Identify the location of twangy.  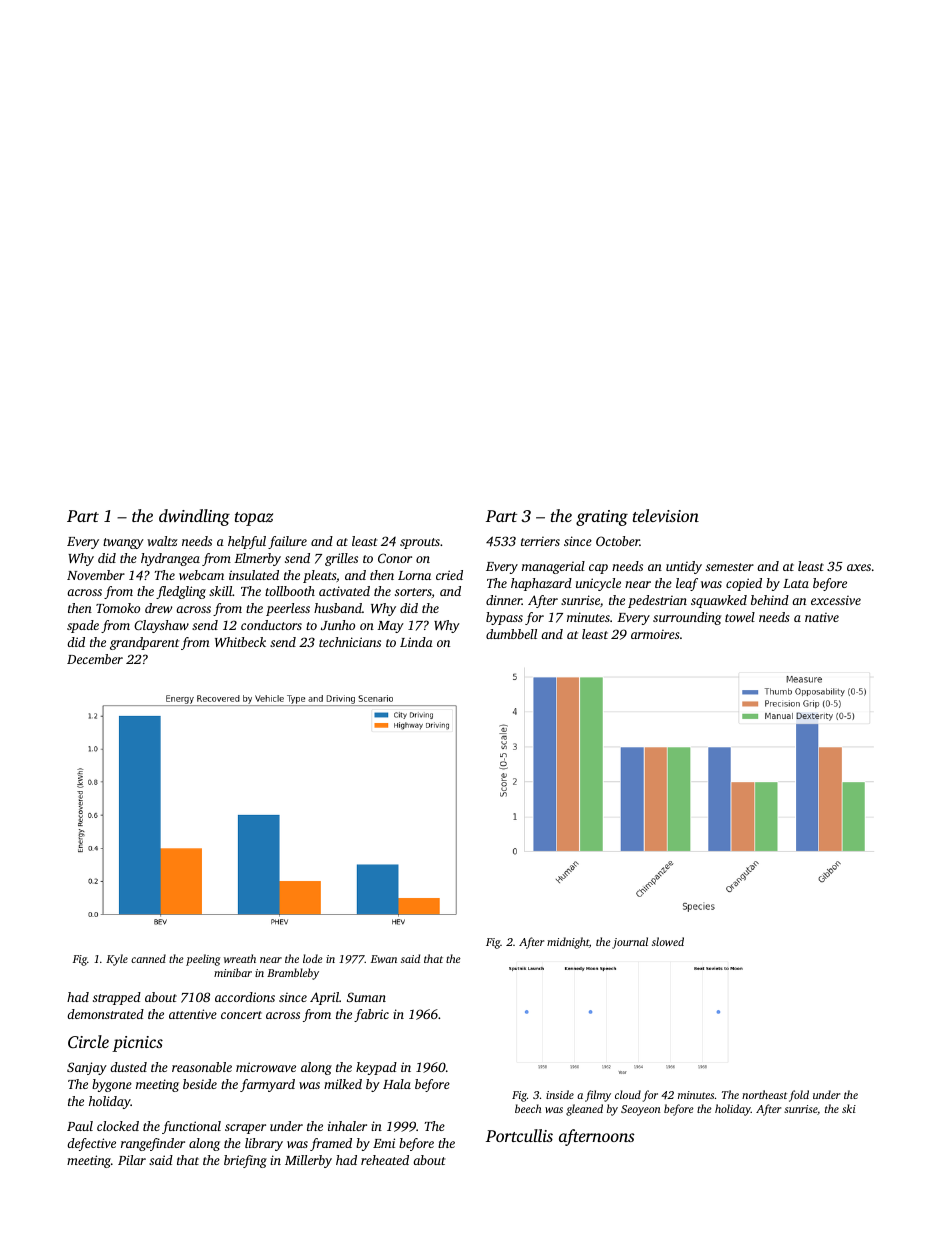
(123, 543).
